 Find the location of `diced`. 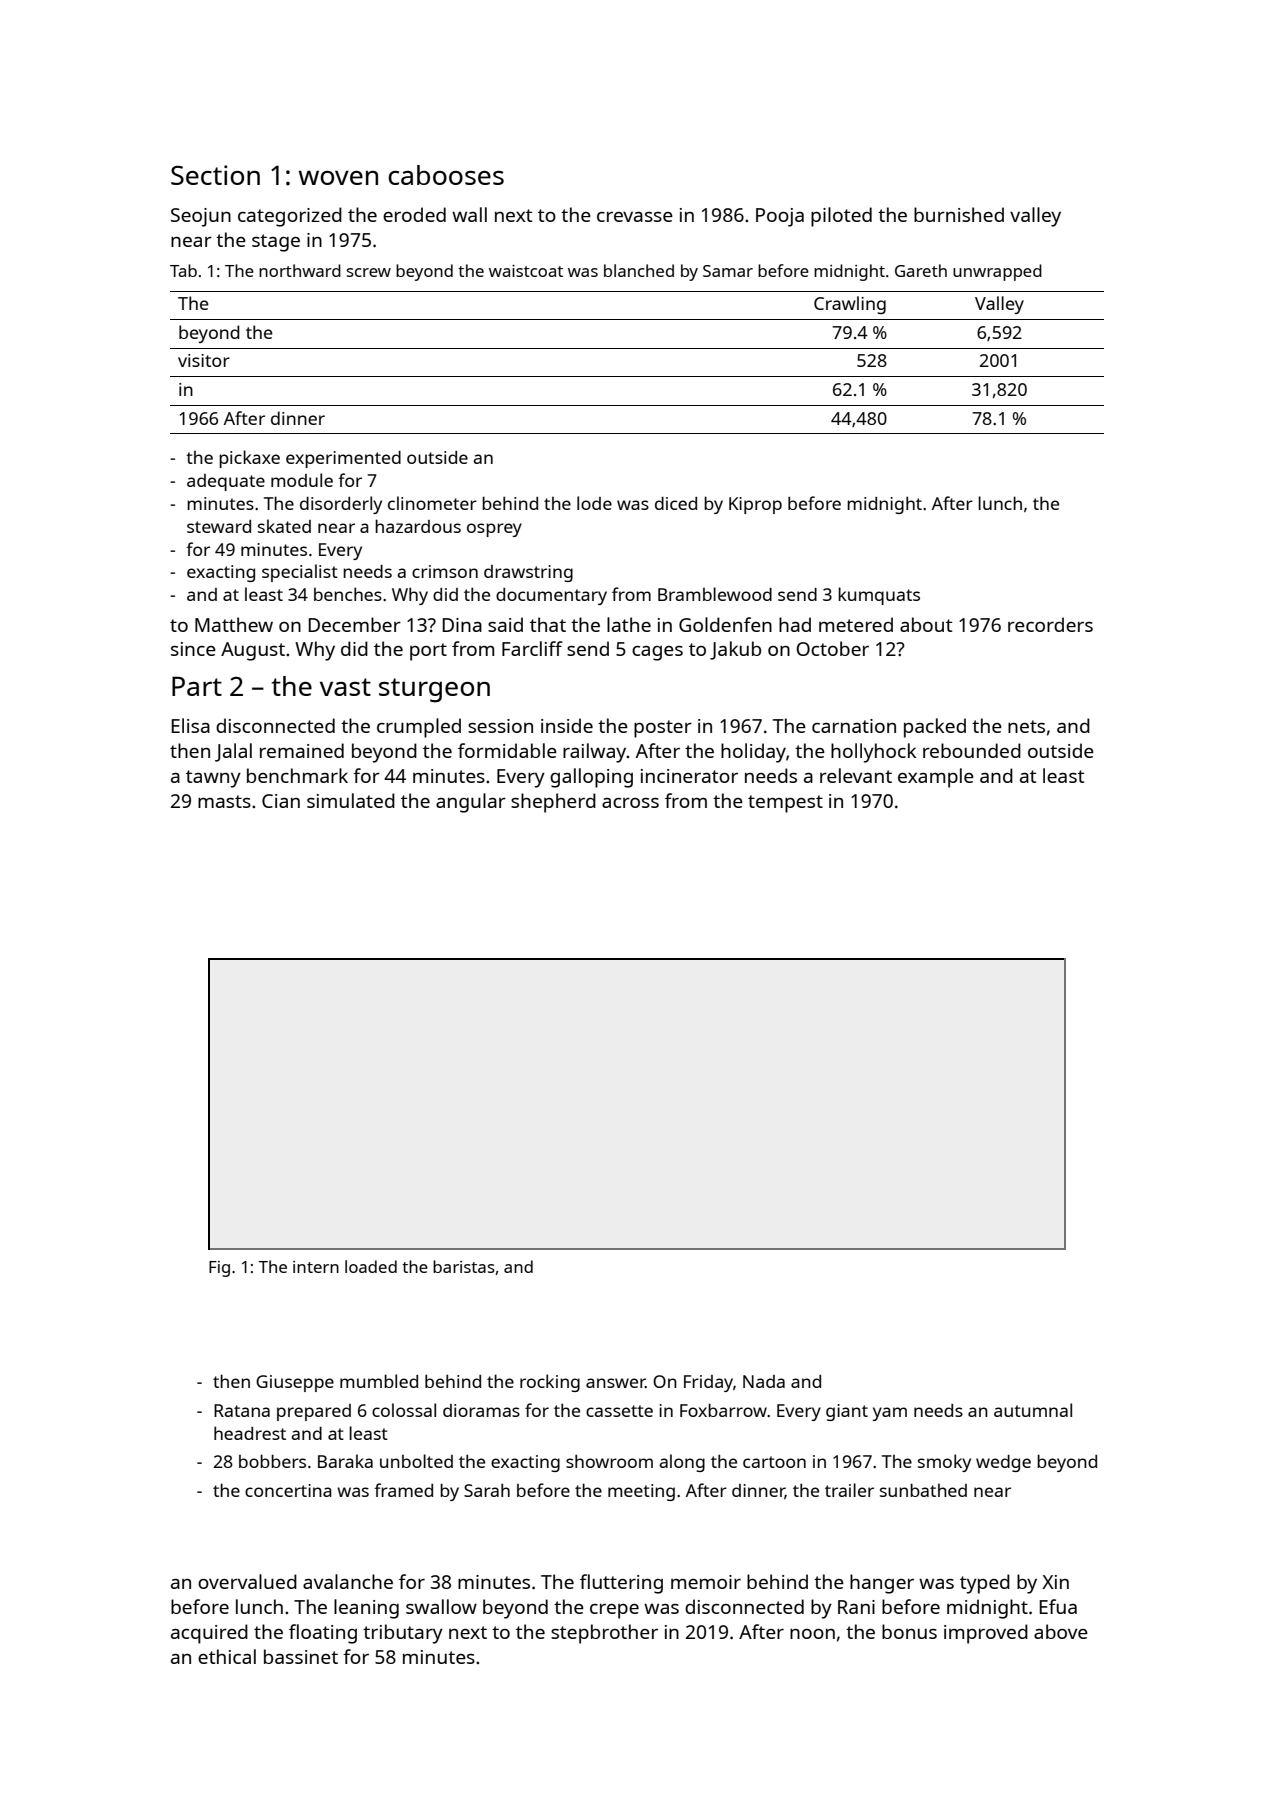

diced is located at coordinates (676, 503).
